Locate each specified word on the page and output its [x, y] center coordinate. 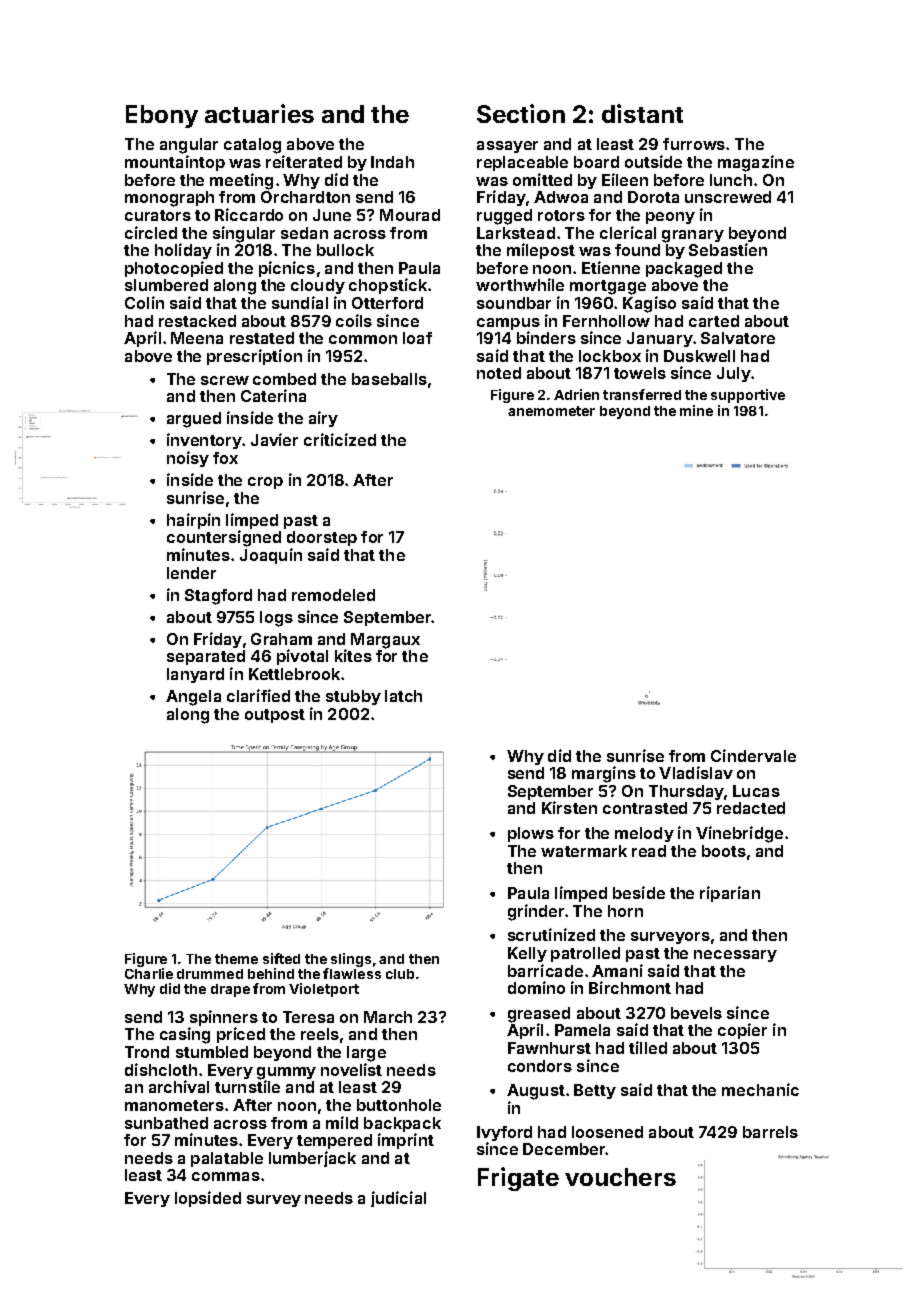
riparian [730, 894]
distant [642, 113]
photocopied [174, 269]
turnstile [247, 1086]
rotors [561, 215]
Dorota [653, 197]
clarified [258, 695]
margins [604, 774]
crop [265, 483]
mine [696, 410]
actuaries [259, 113]
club [400, 974]
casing [185, 1035]
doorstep [322, 538]
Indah [392, 162]
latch [403, 696]
